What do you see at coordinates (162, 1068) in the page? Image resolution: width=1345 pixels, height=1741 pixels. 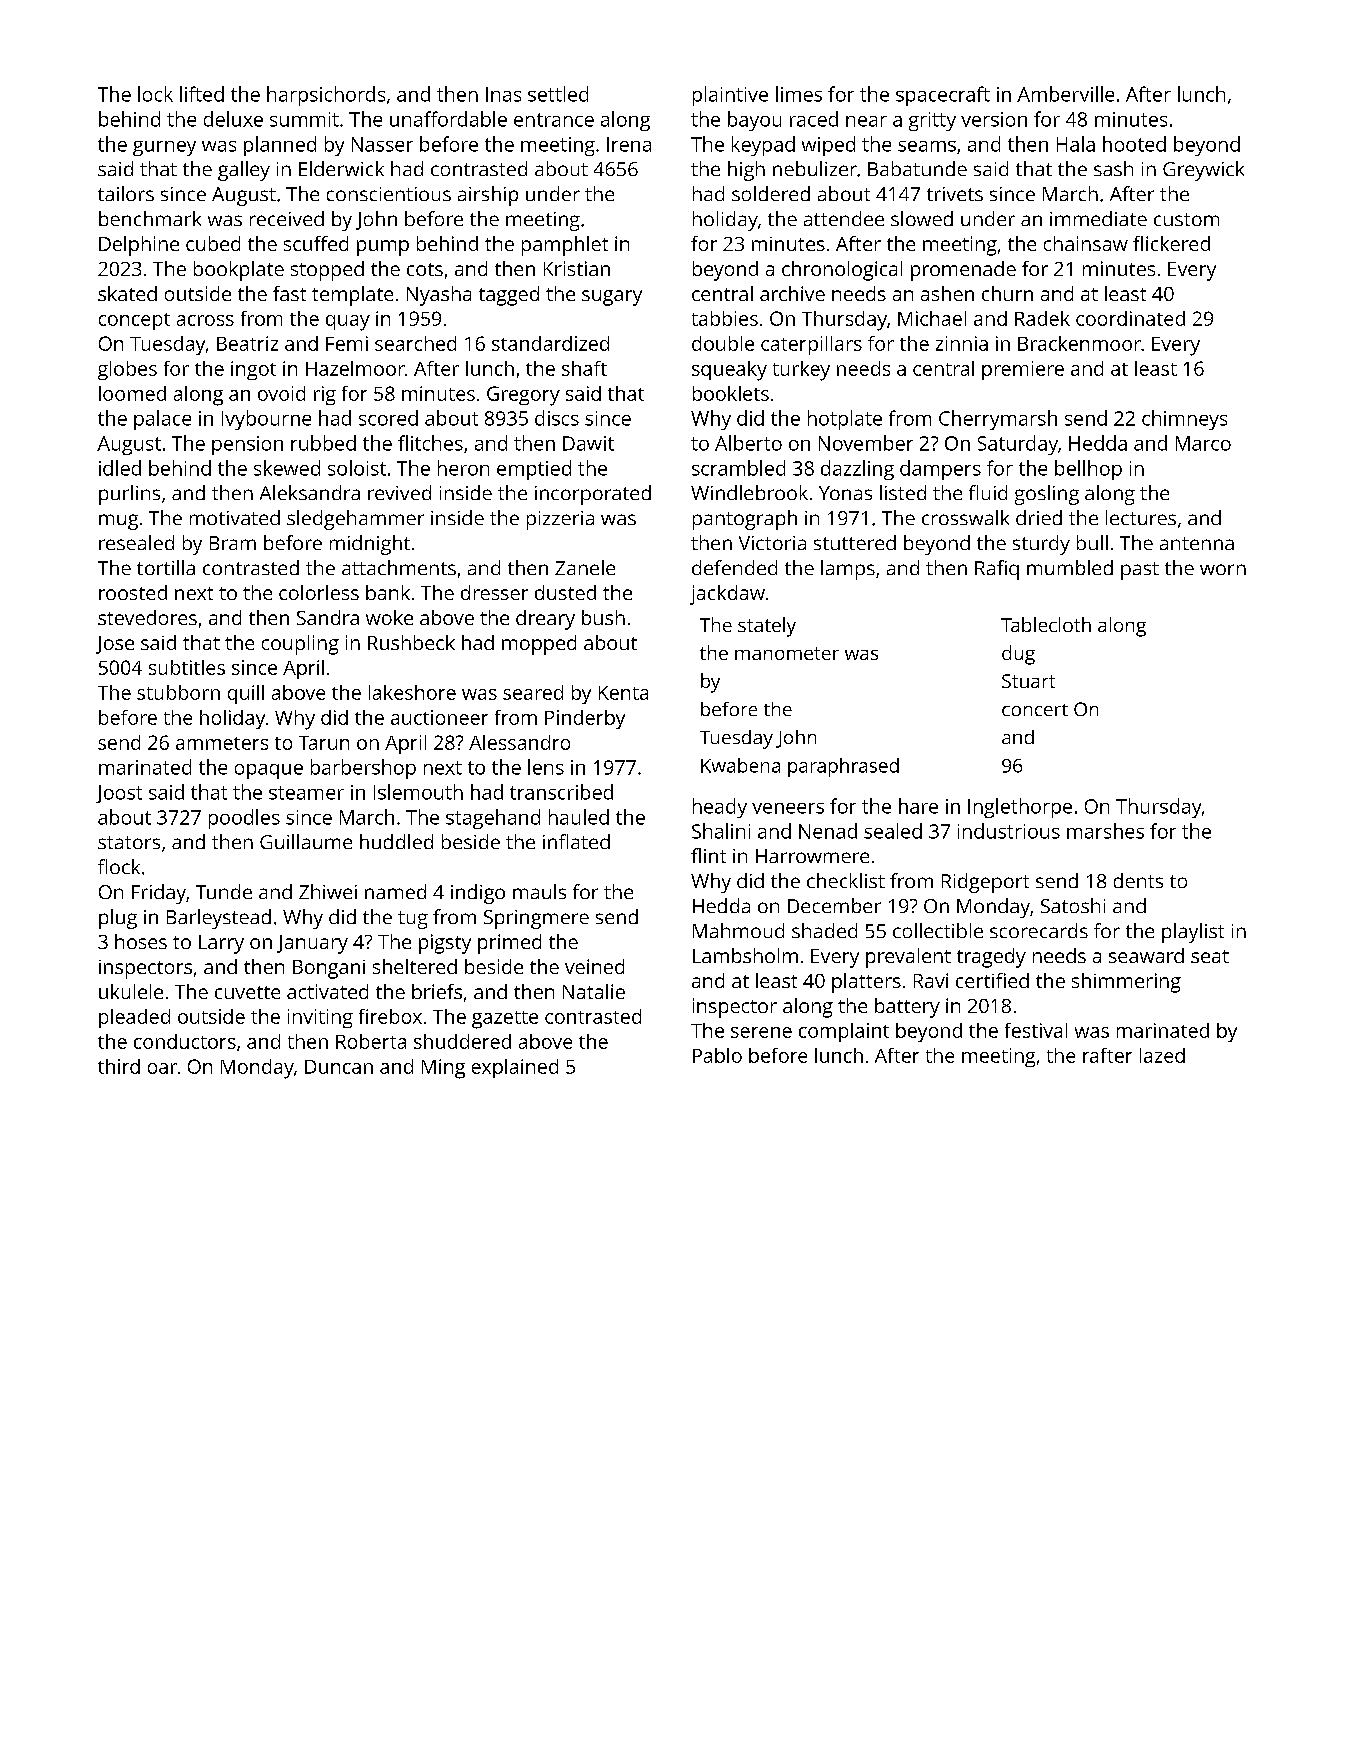 I see `oar` at bounding box center [162, 1068].
